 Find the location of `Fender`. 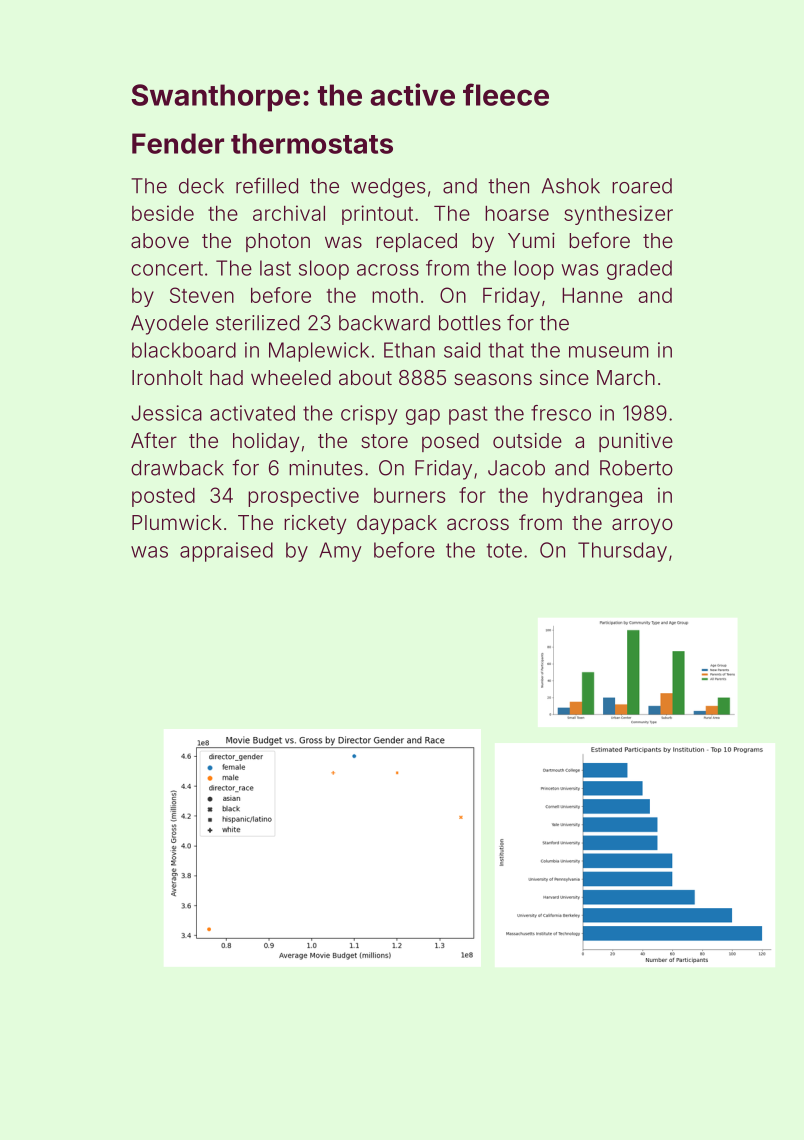

Fender is located at coordinates (178, 143).
